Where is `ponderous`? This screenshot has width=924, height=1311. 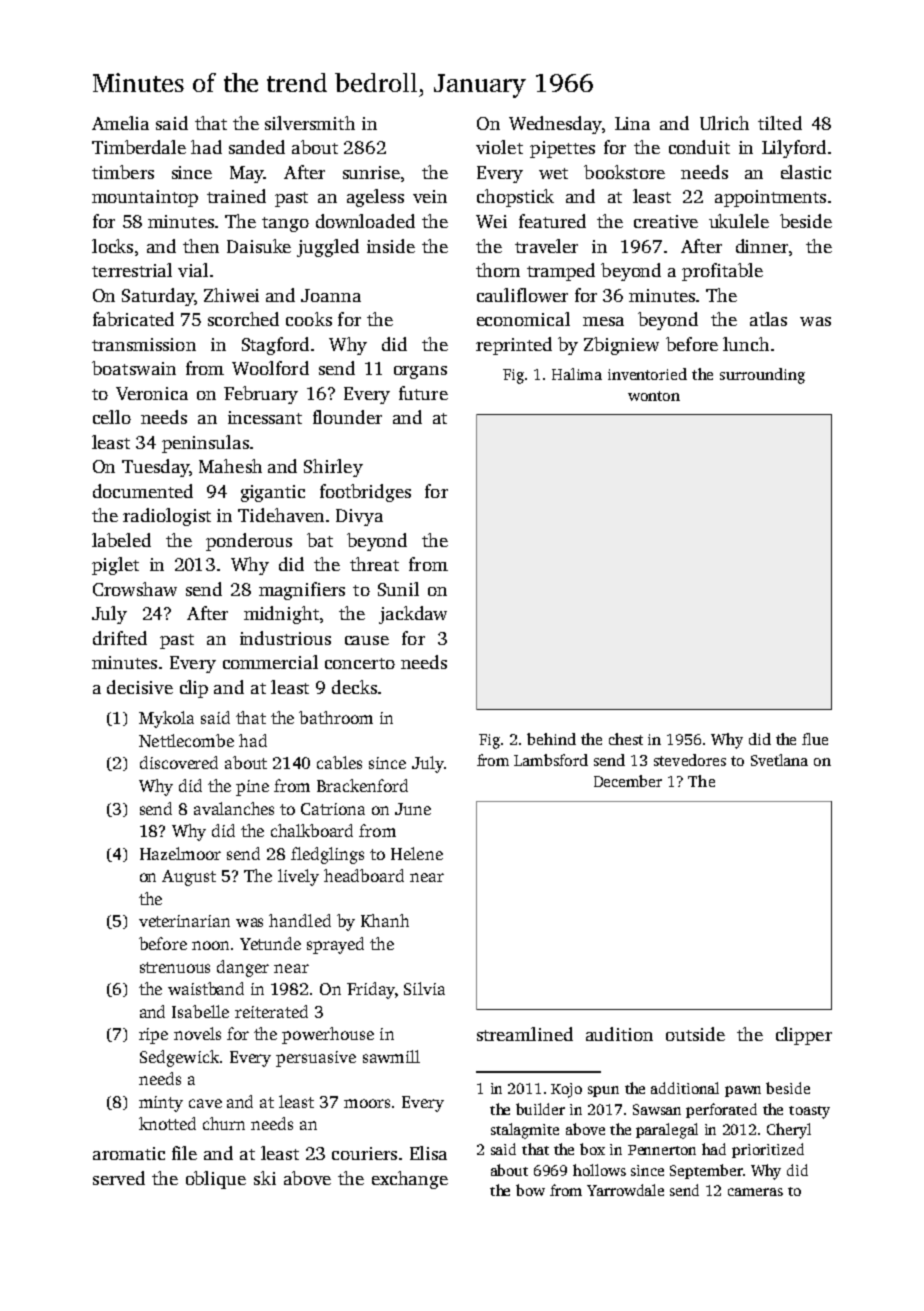 ponderous is located at coordinates (249, 542).
